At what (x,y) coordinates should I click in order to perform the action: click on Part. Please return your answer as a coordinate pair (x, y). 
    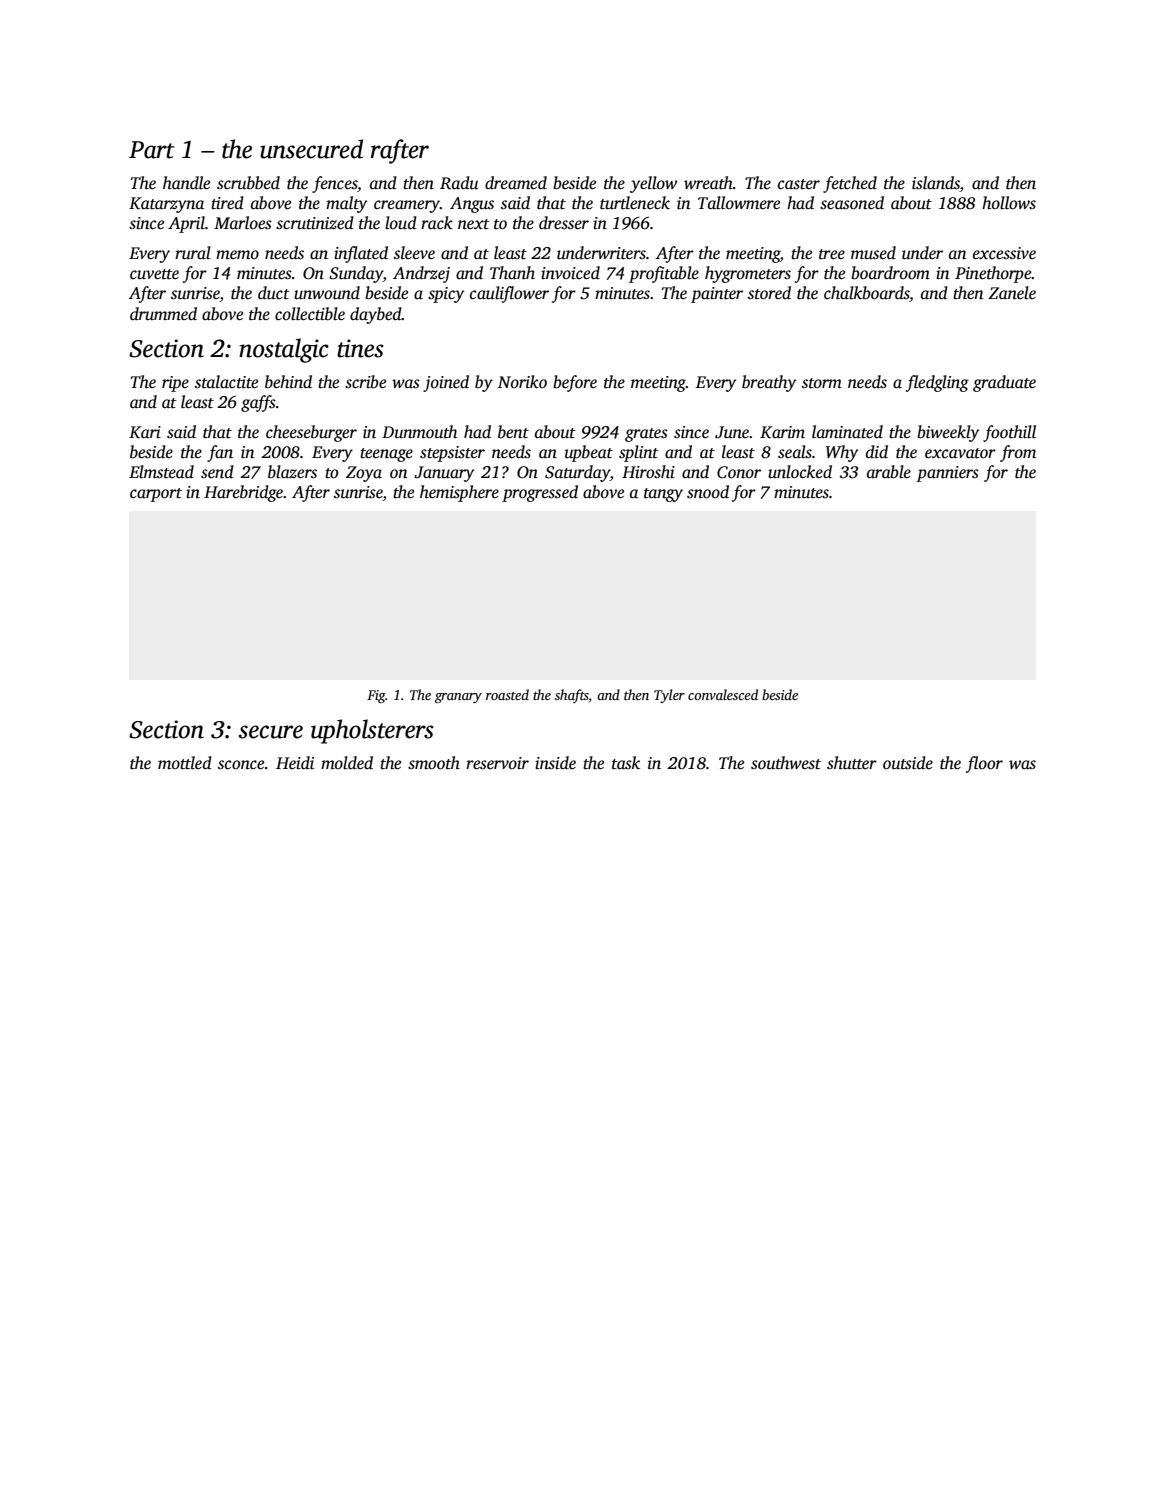
    Looking at the image, I should click on (152, 150).
